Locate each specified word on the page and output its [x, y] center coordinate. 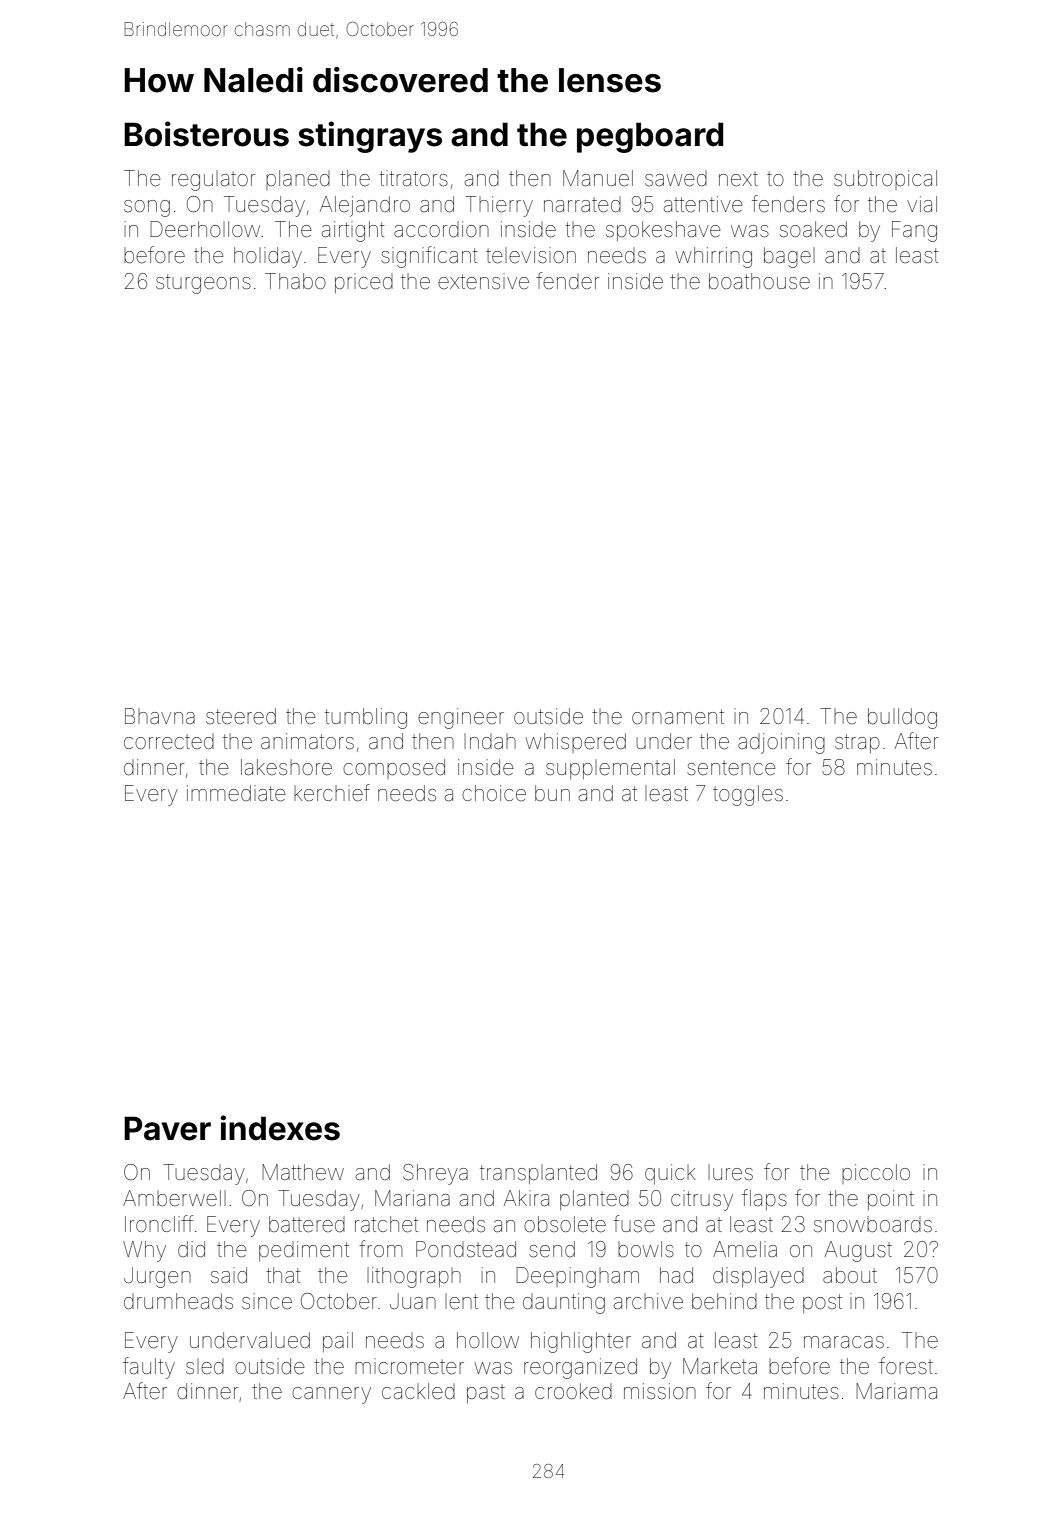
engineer [461, 718]
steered [241, 716]
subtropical [885, 180]
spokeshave [663, 231]
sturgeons [203, 284]
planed [298, 180]
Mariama [896, 1391]
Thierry [499, 206]
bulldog [902, 718]
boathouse [759, 281]
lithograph [414, 1277]
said [229, 1275]
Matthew [303, 1172]
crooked [573, 1391]
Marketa [720, 1366]
